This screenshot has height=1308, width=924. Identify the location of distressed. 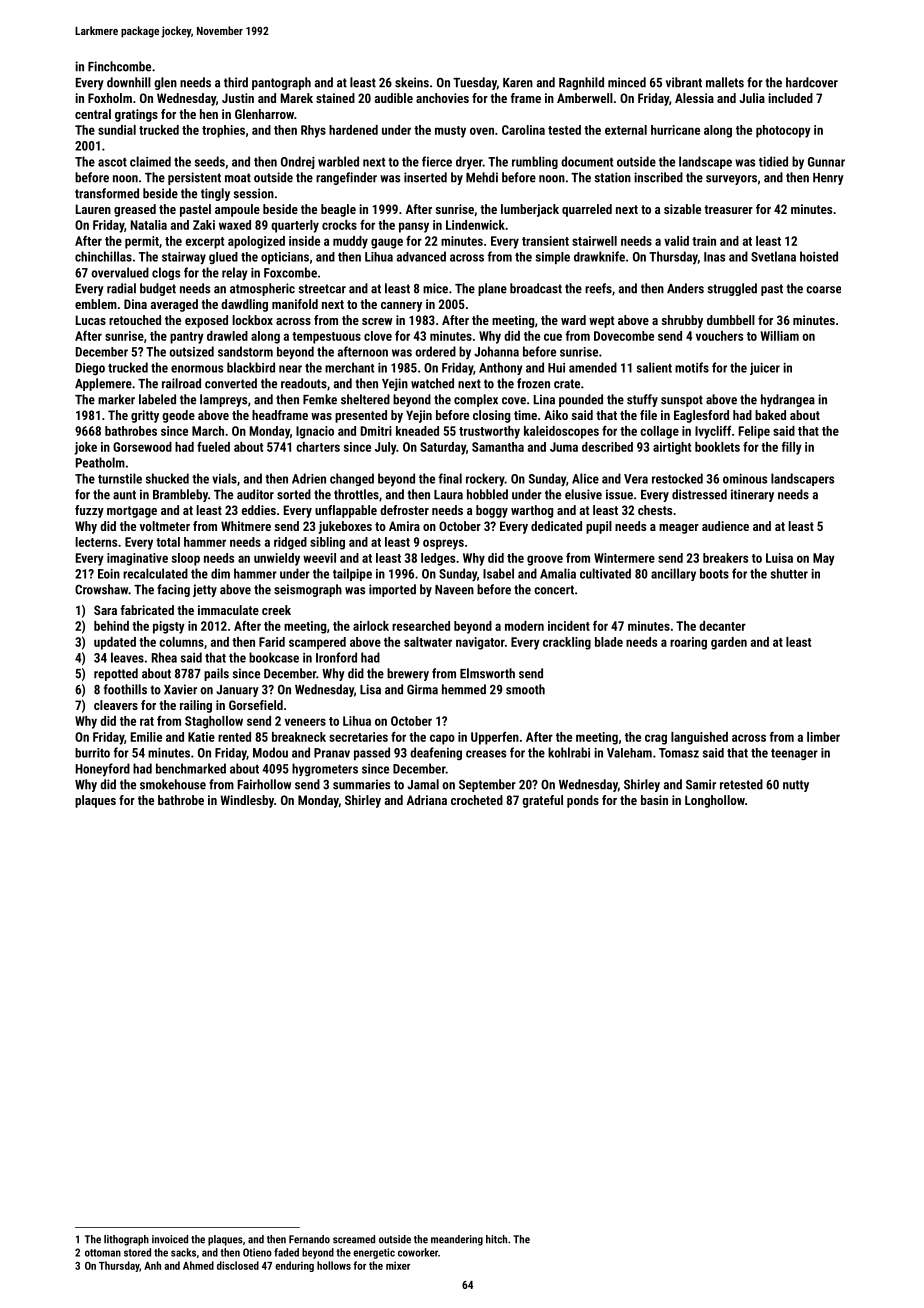
(699, 494).
